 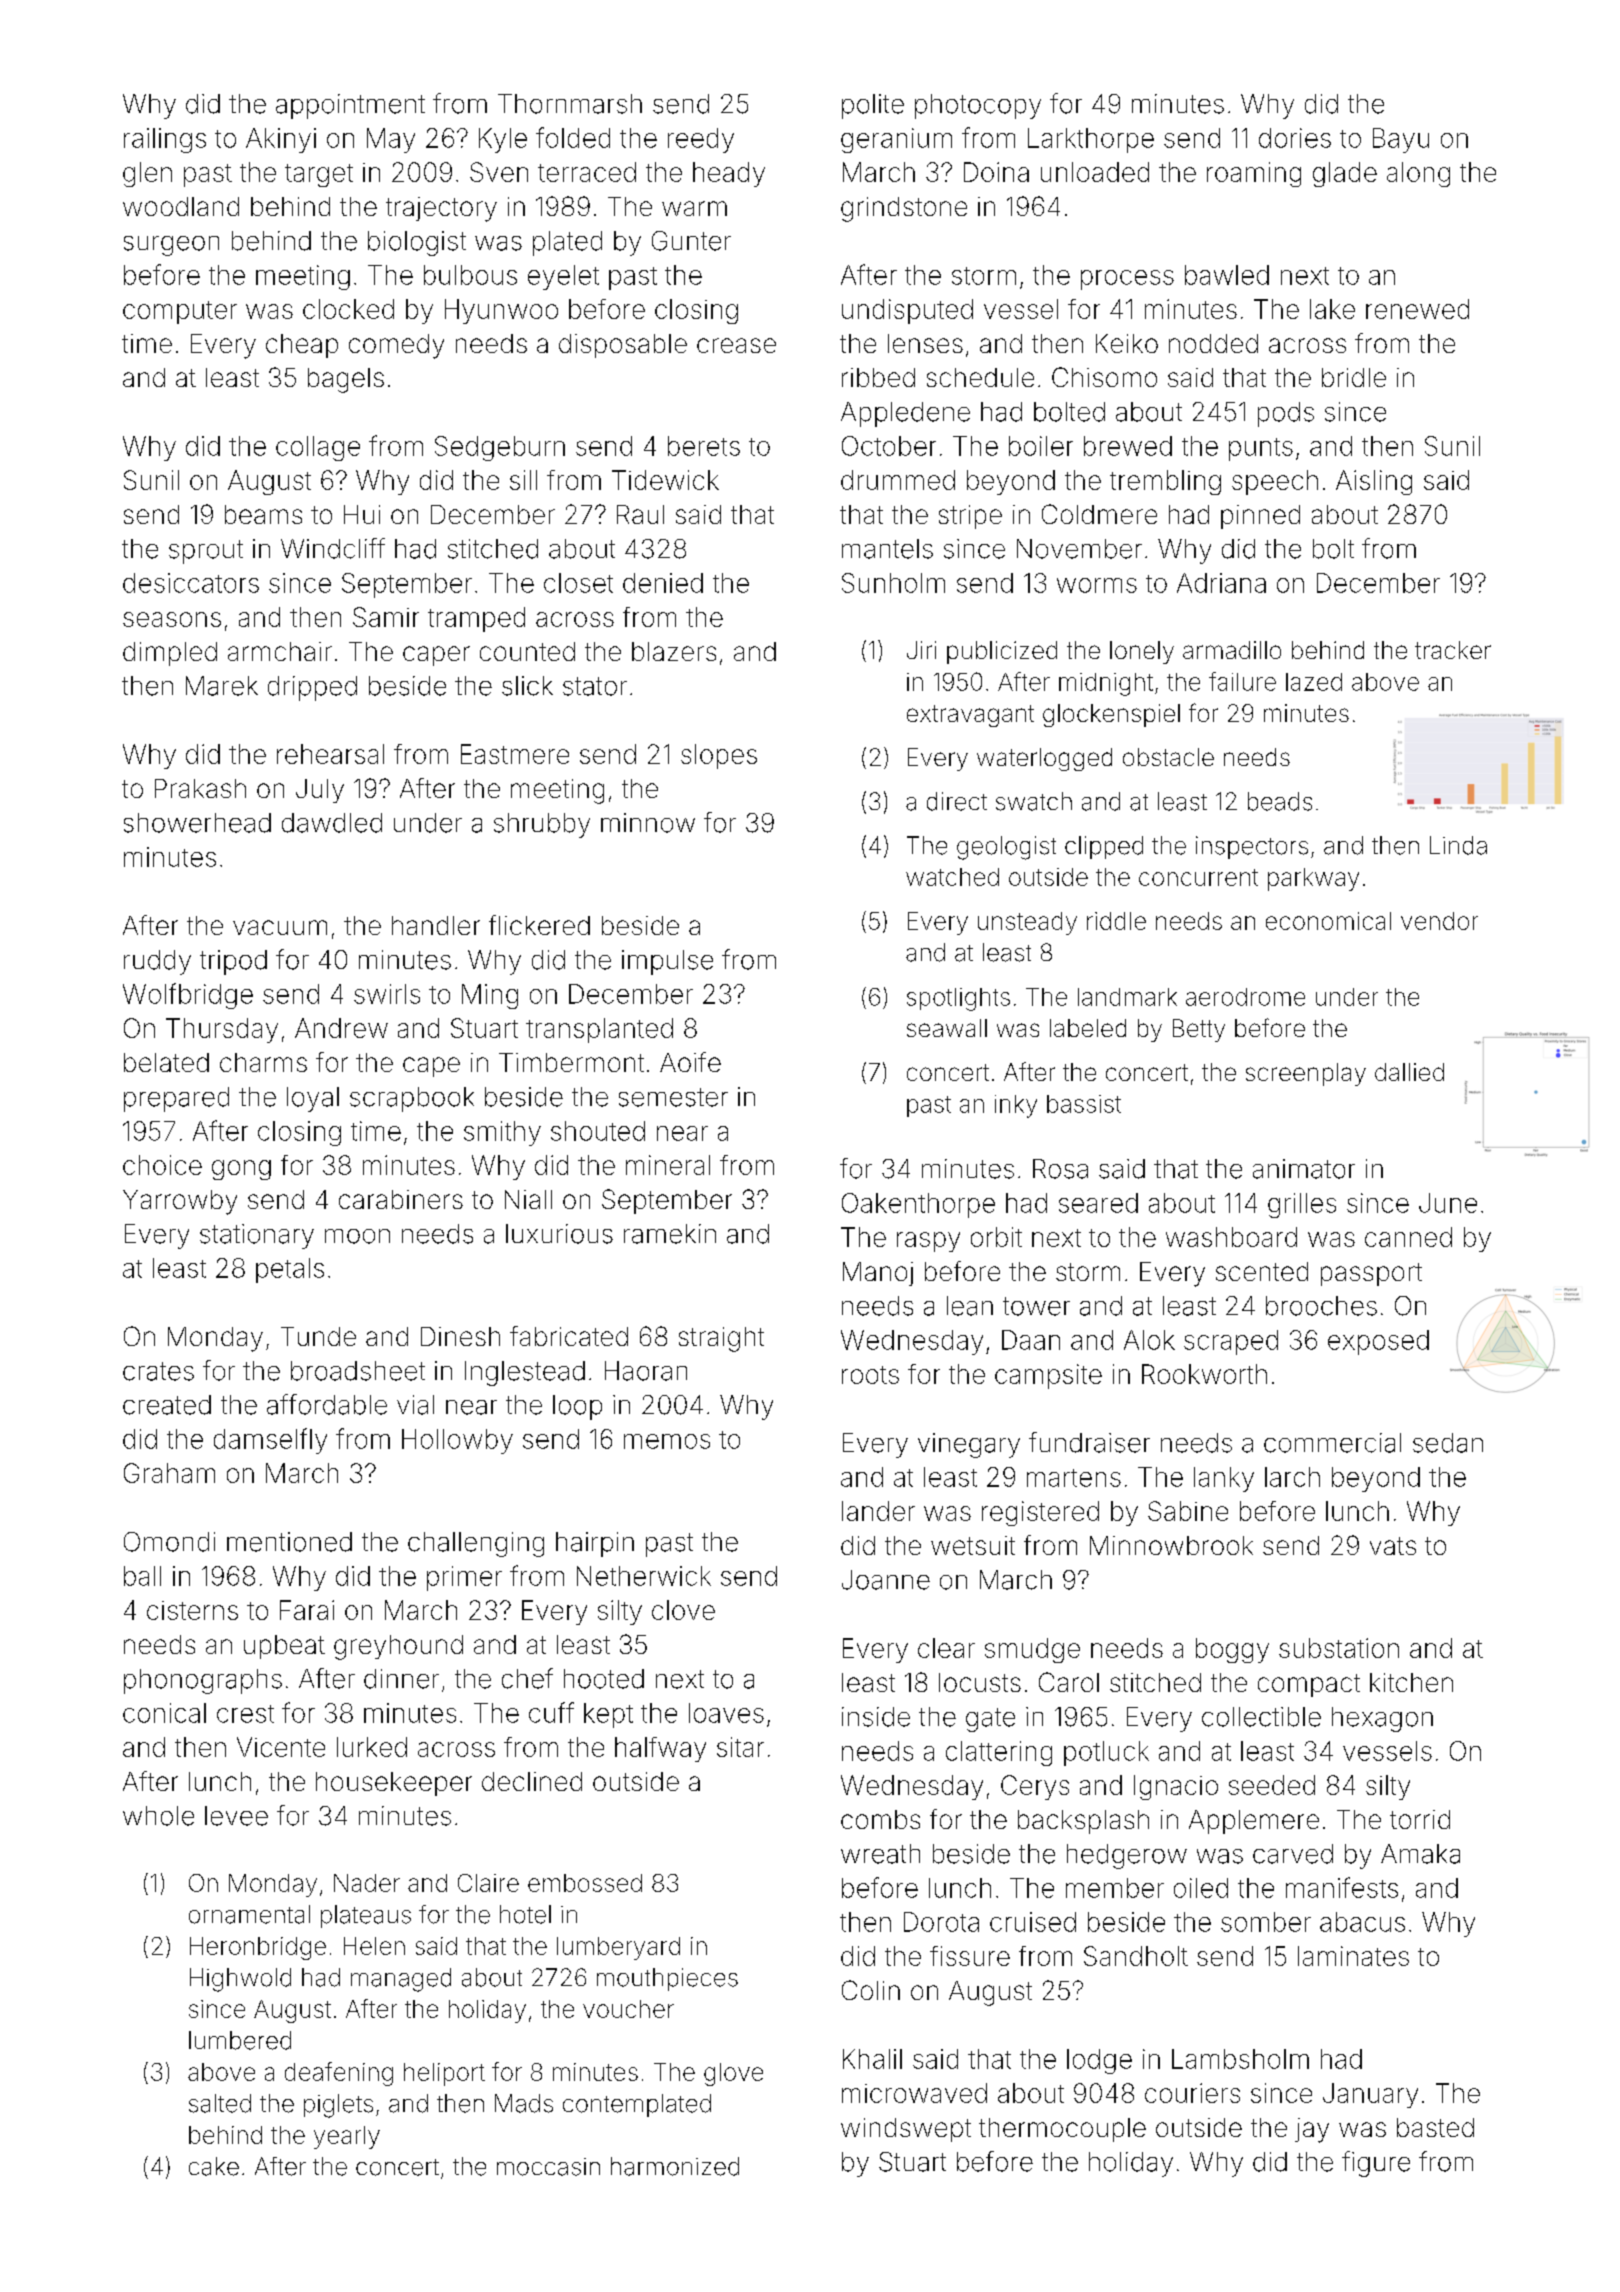 What do you see at coordinates (683, 1610) in the screenshot?
I see `clove` at bounding box center [683, 1610].
